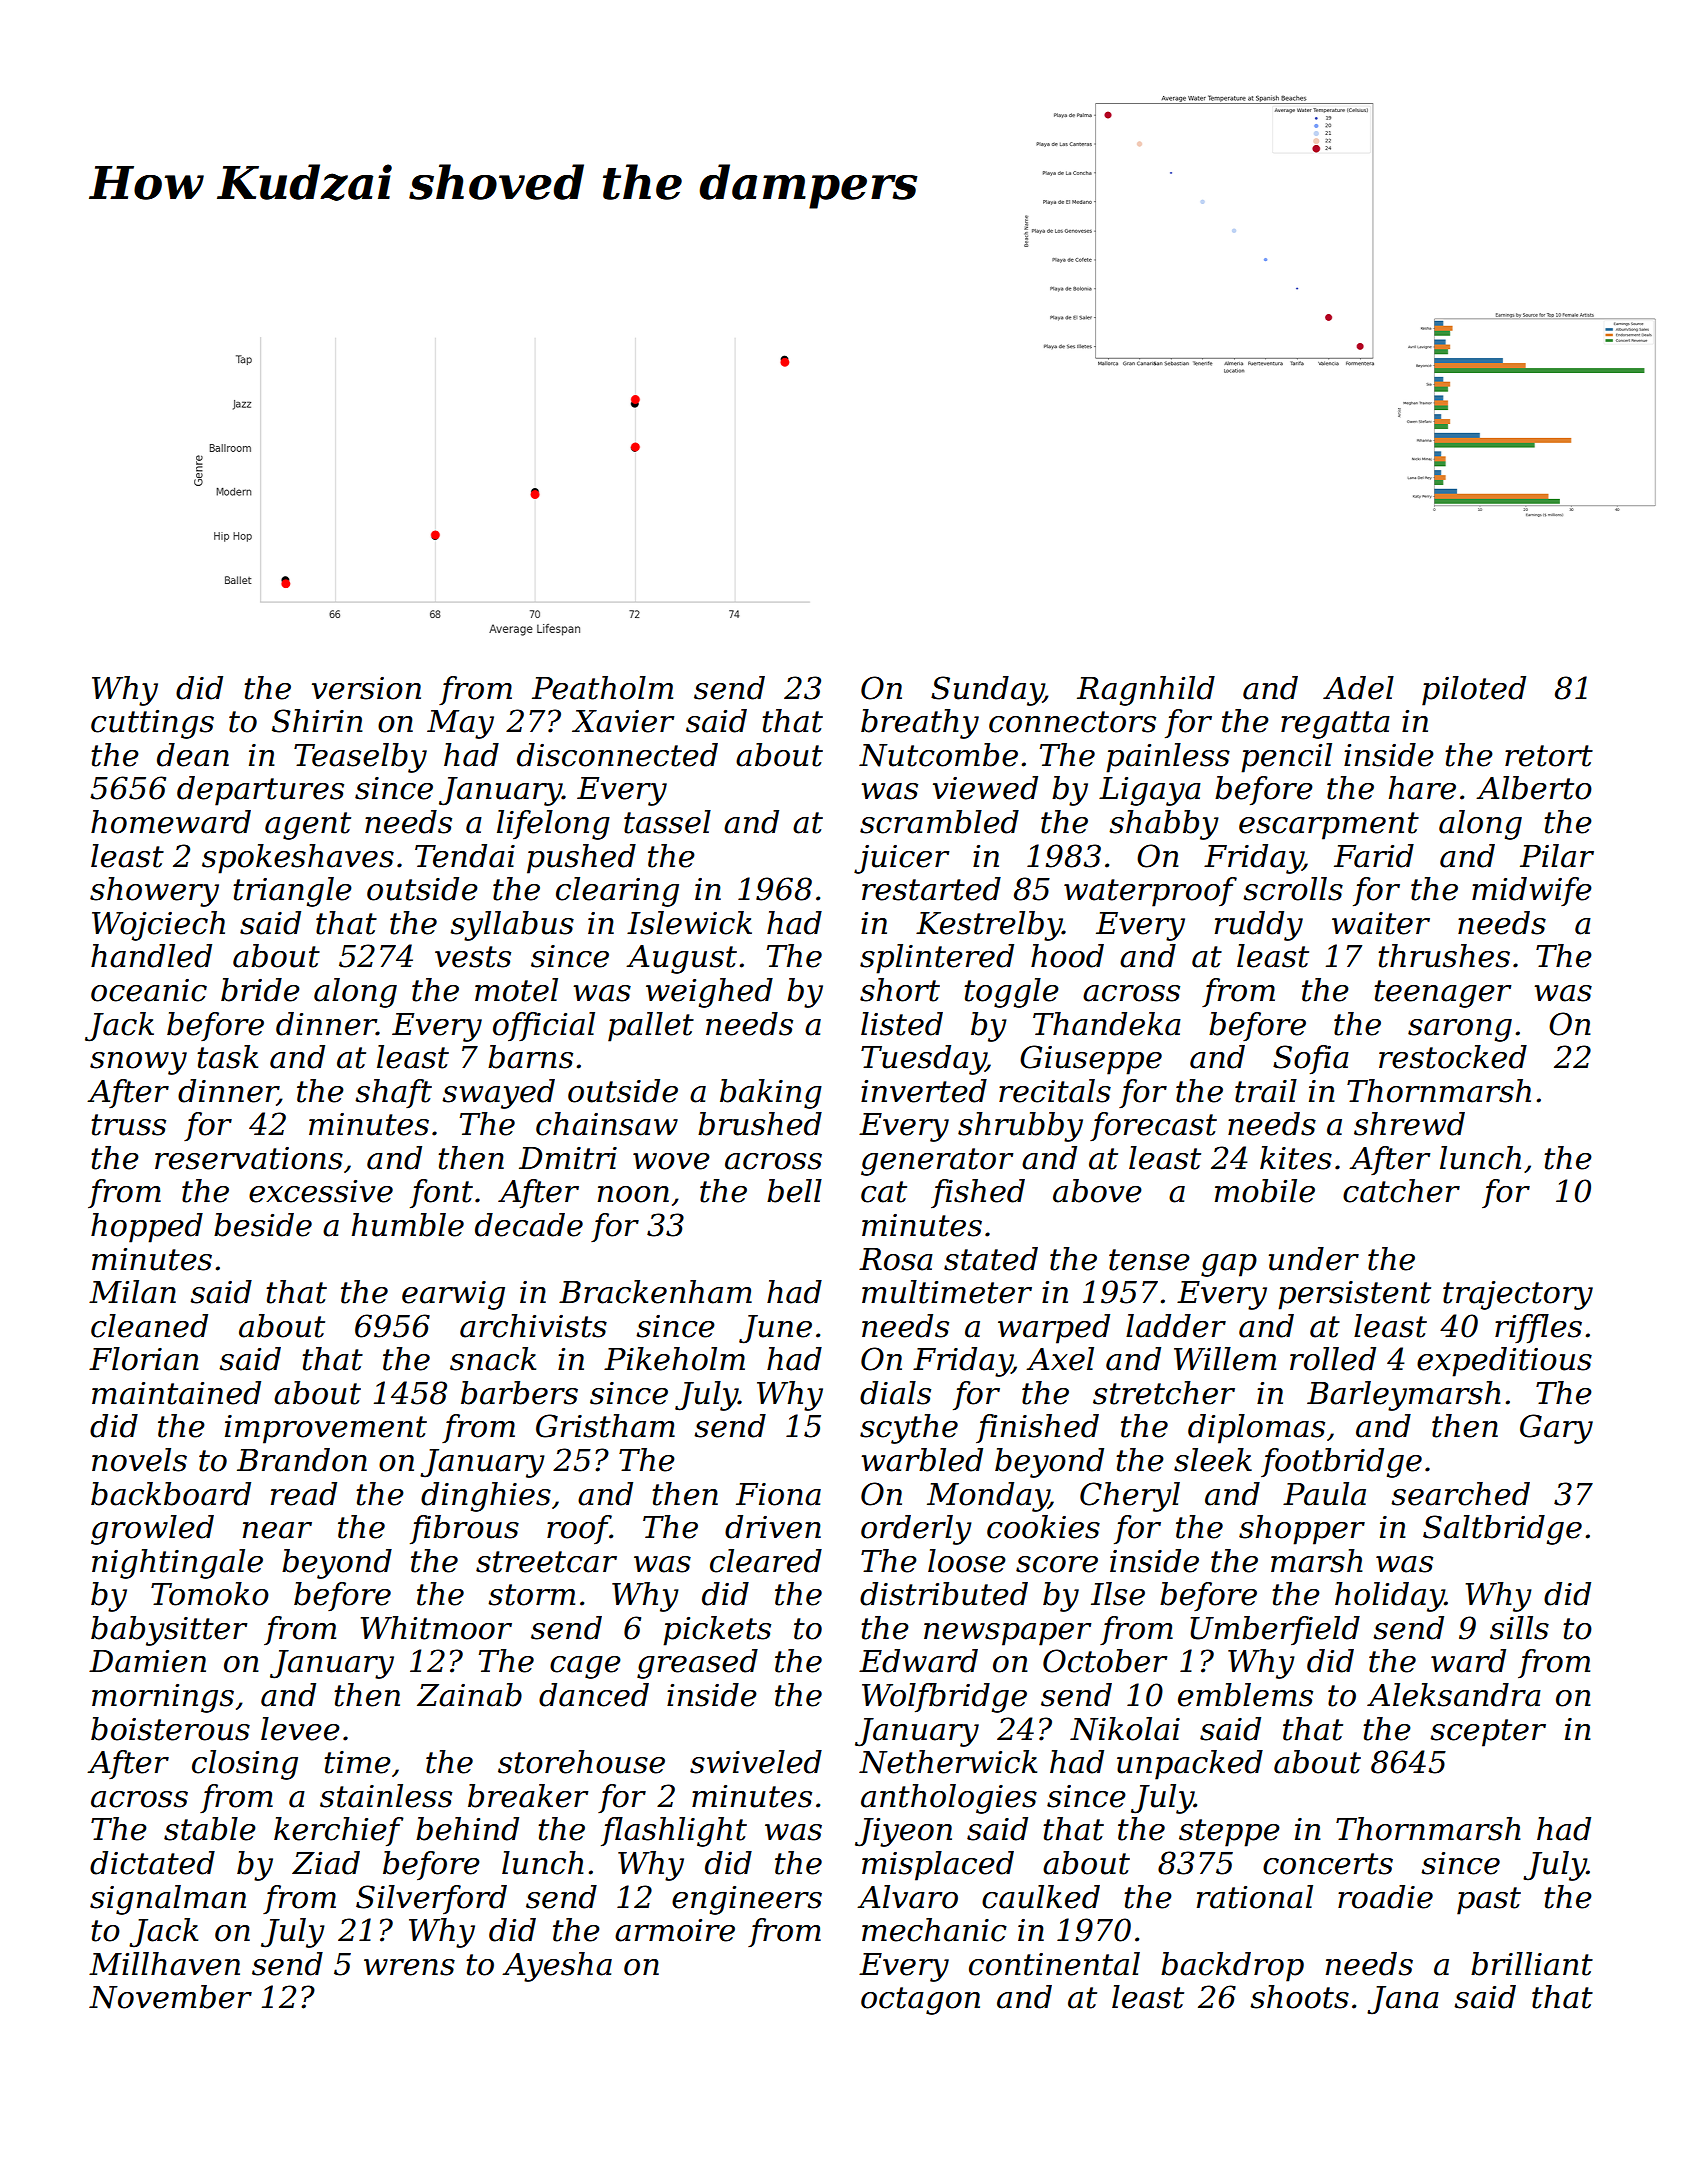 This document has width=1683, height=2178. What do you see at coordinates (260, 990) in the document?
I see `bride` at bounding box center [260, 990].
